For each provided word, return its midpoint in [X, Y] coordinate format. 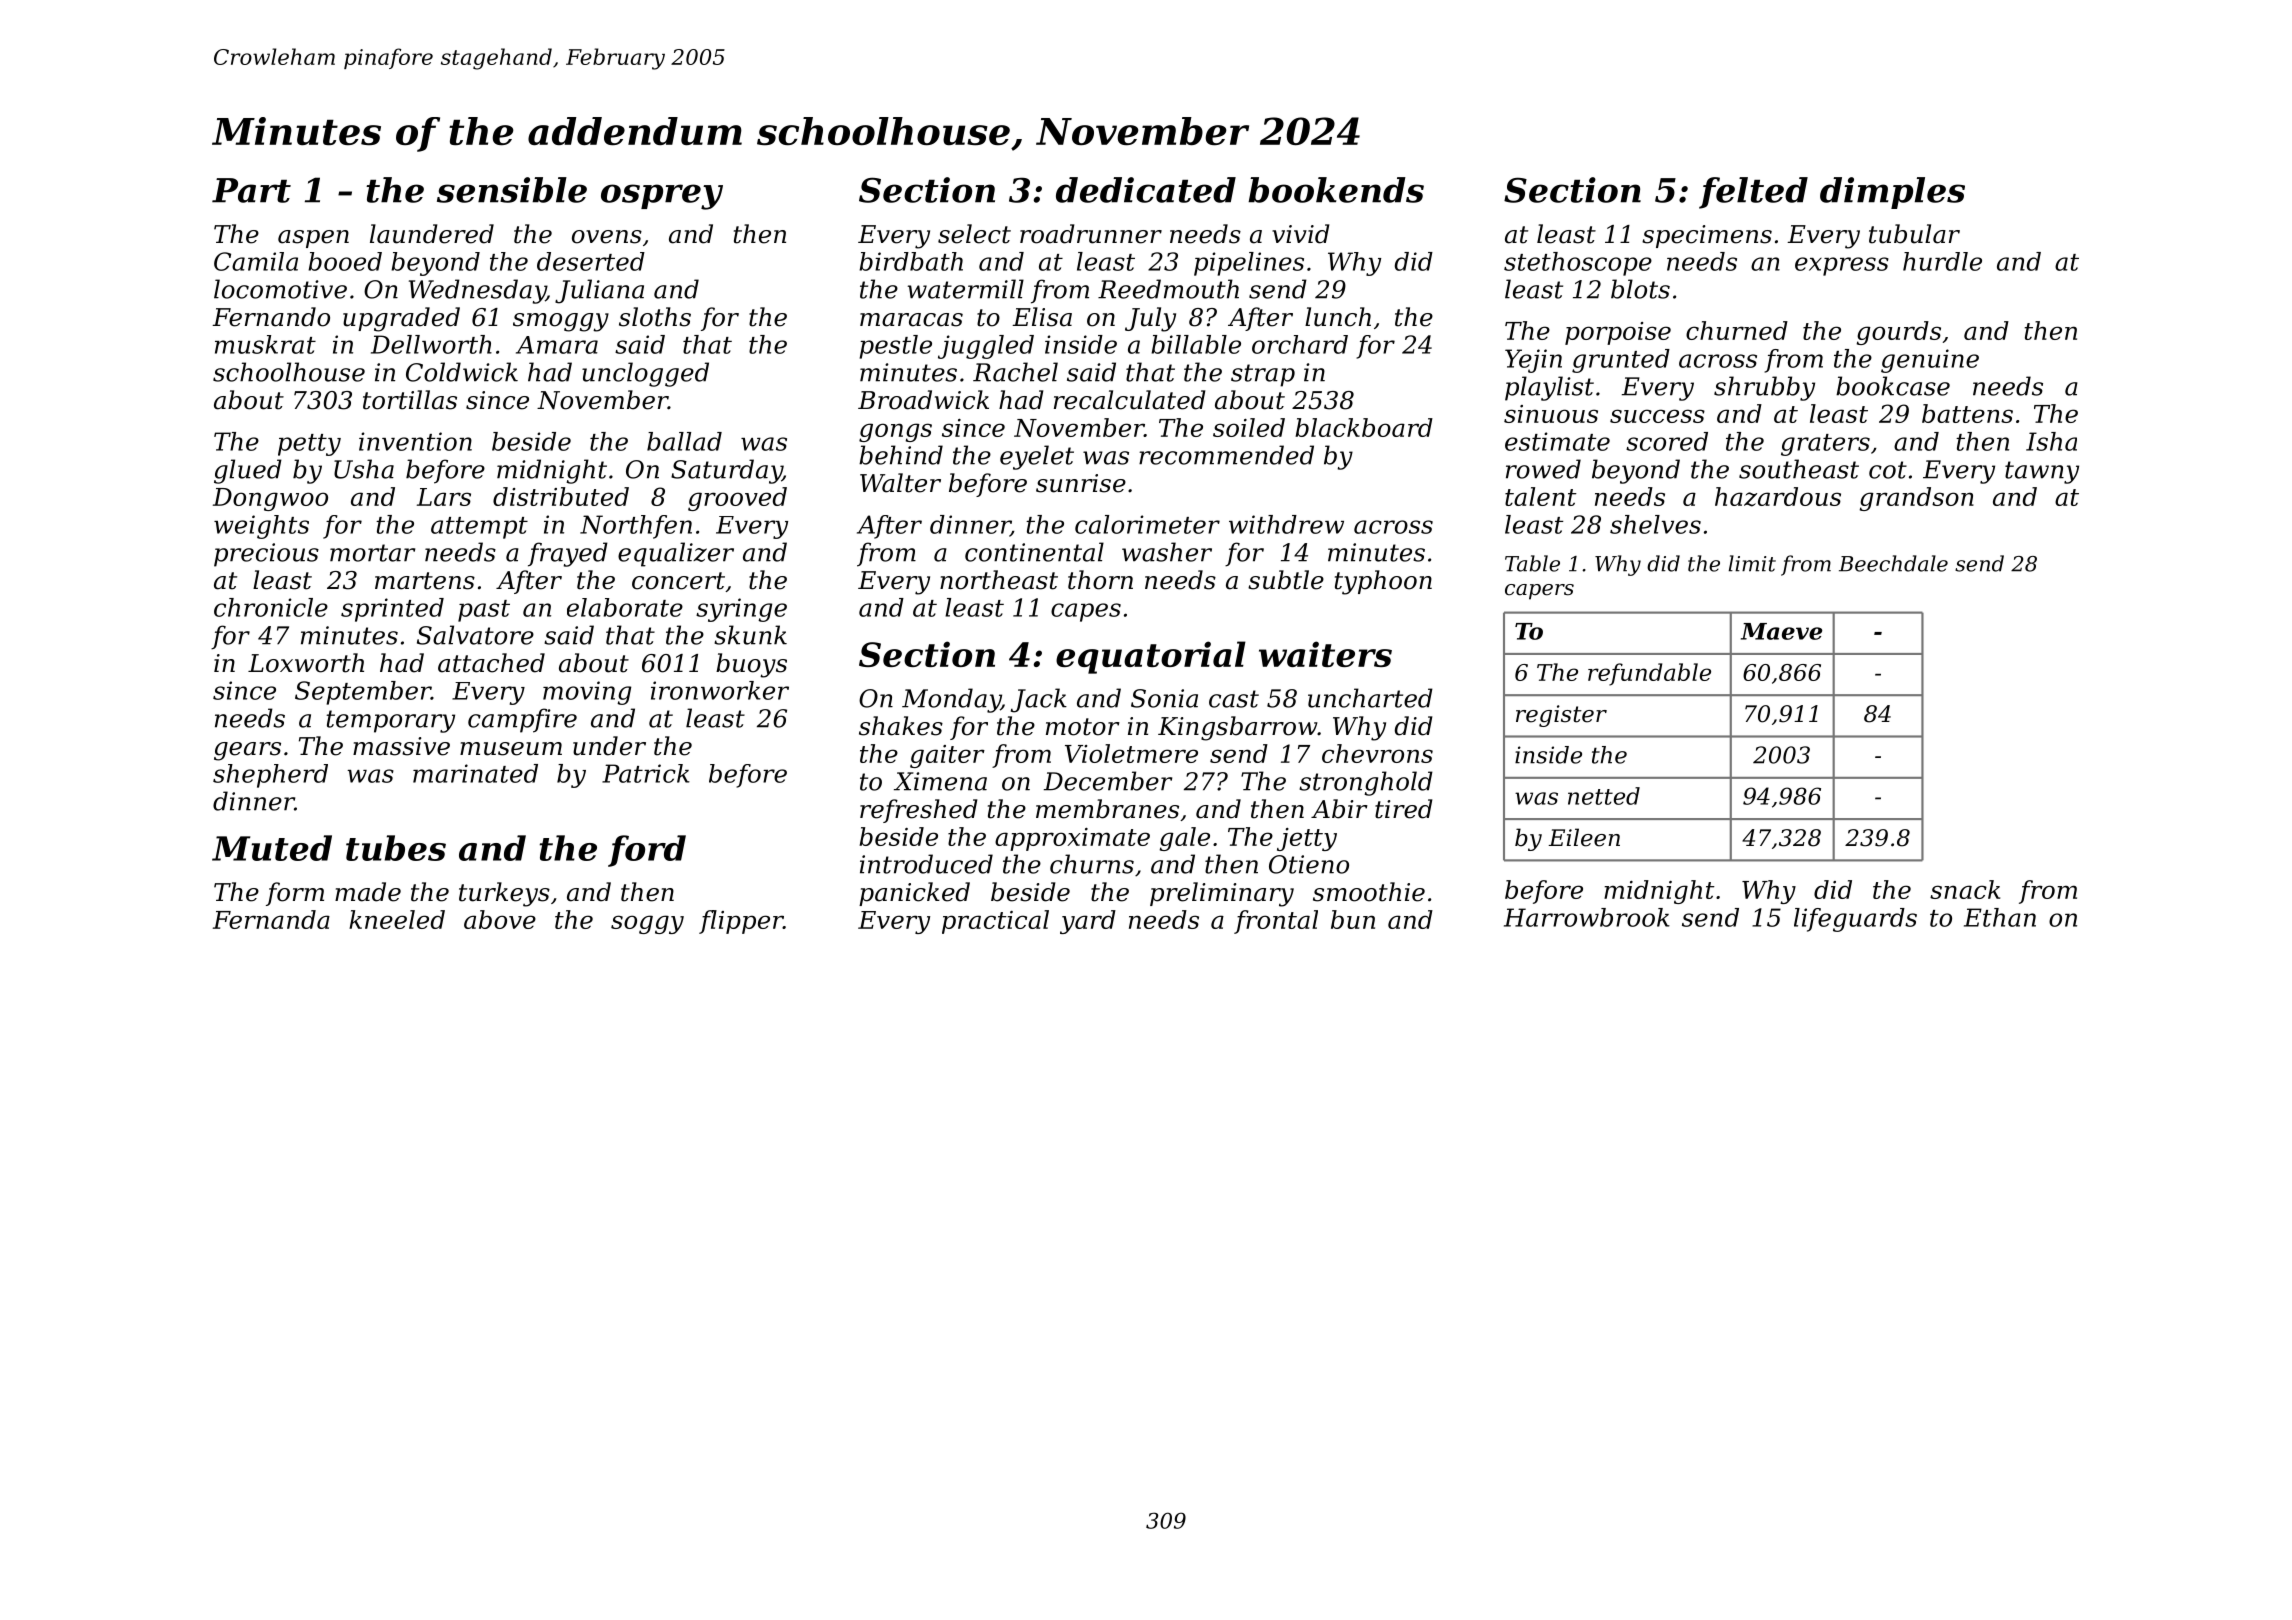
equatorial [1151, 657]
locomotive [280, 289]
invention [415, 441]
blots [1640, 289]
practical [995, 922]
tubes [396, 848]
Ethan [2000, 917]
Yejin [1533, 361]
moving [587, 693]
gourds [1899, 333]
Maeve [1781, 631]
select [974, 234]
